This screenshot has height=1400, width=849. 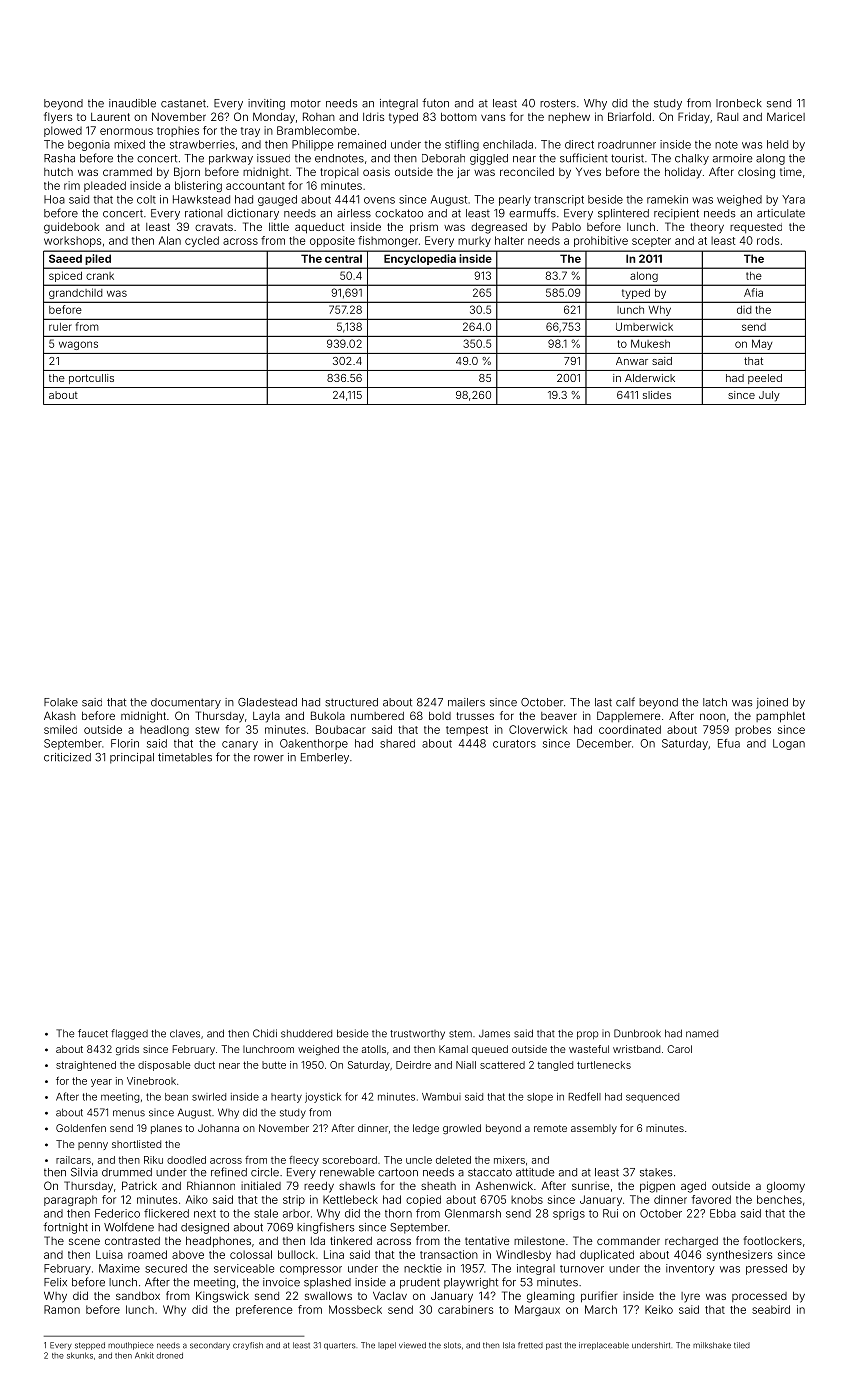 I want to click on Idris, so click(x=373, y=116).
